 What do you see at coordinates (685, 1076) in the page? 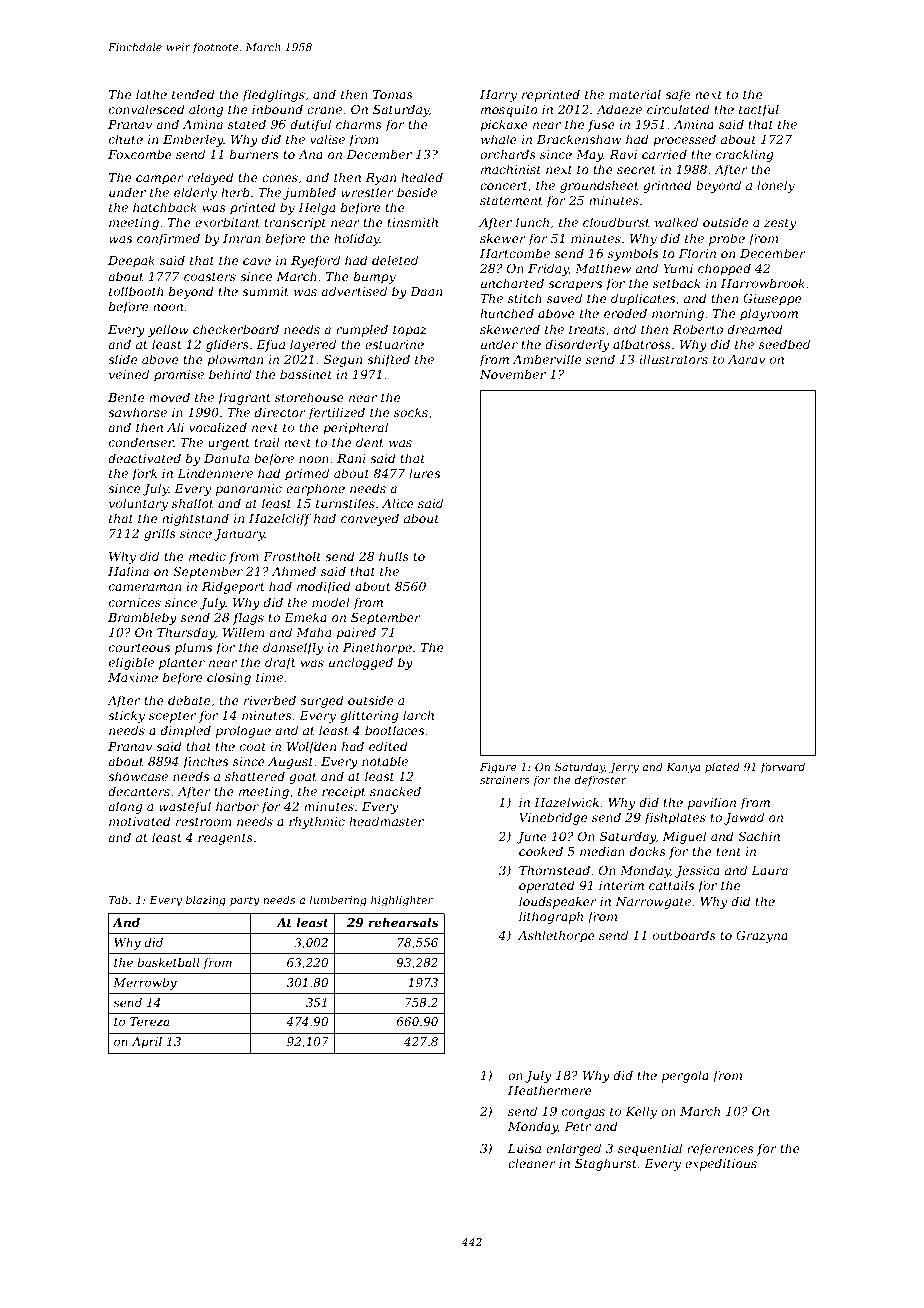
I see `pergola` at bounding box center [685, 1076].
